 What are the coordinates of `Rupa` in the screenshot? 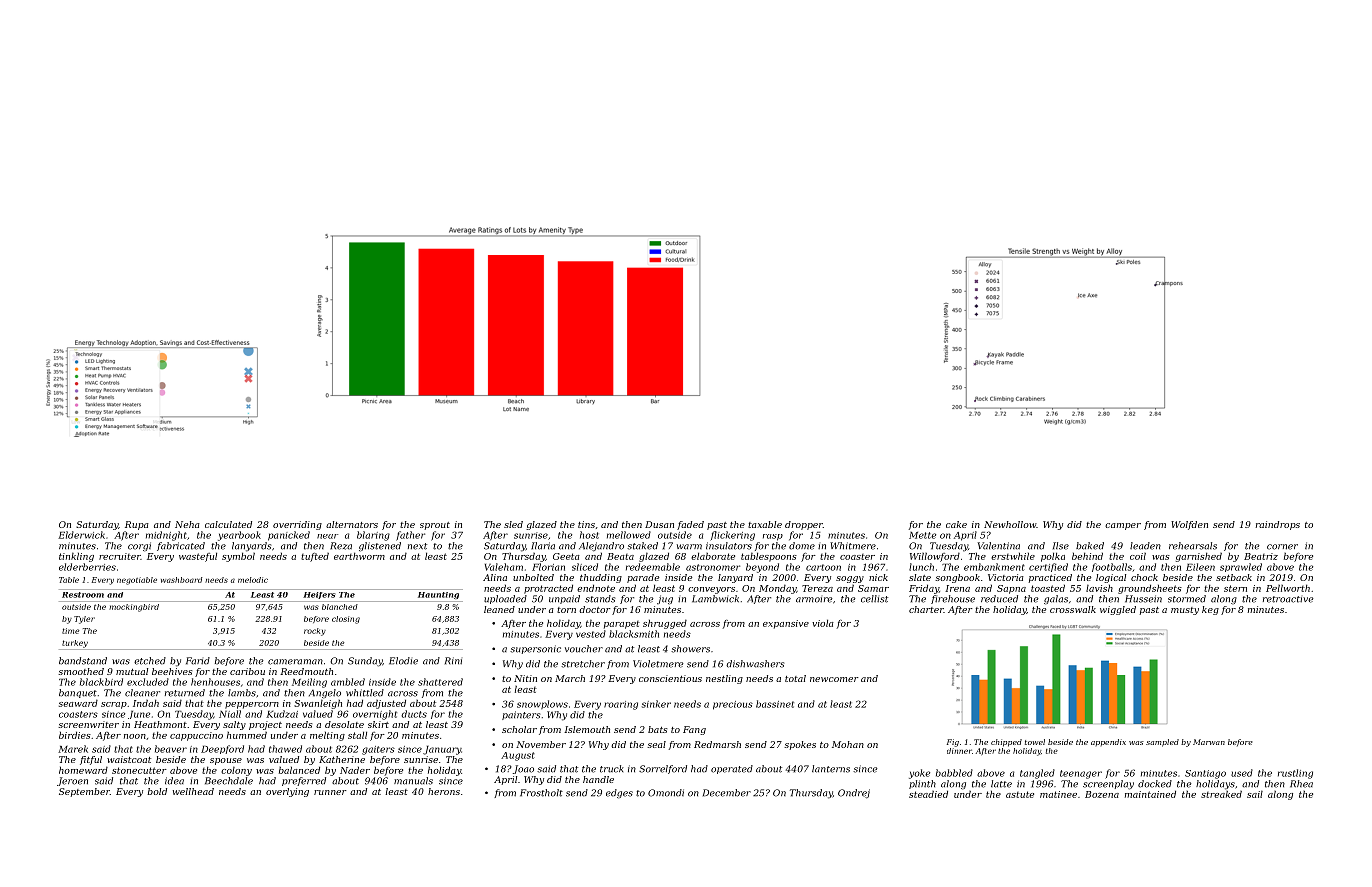 It's located at (137, 525).
